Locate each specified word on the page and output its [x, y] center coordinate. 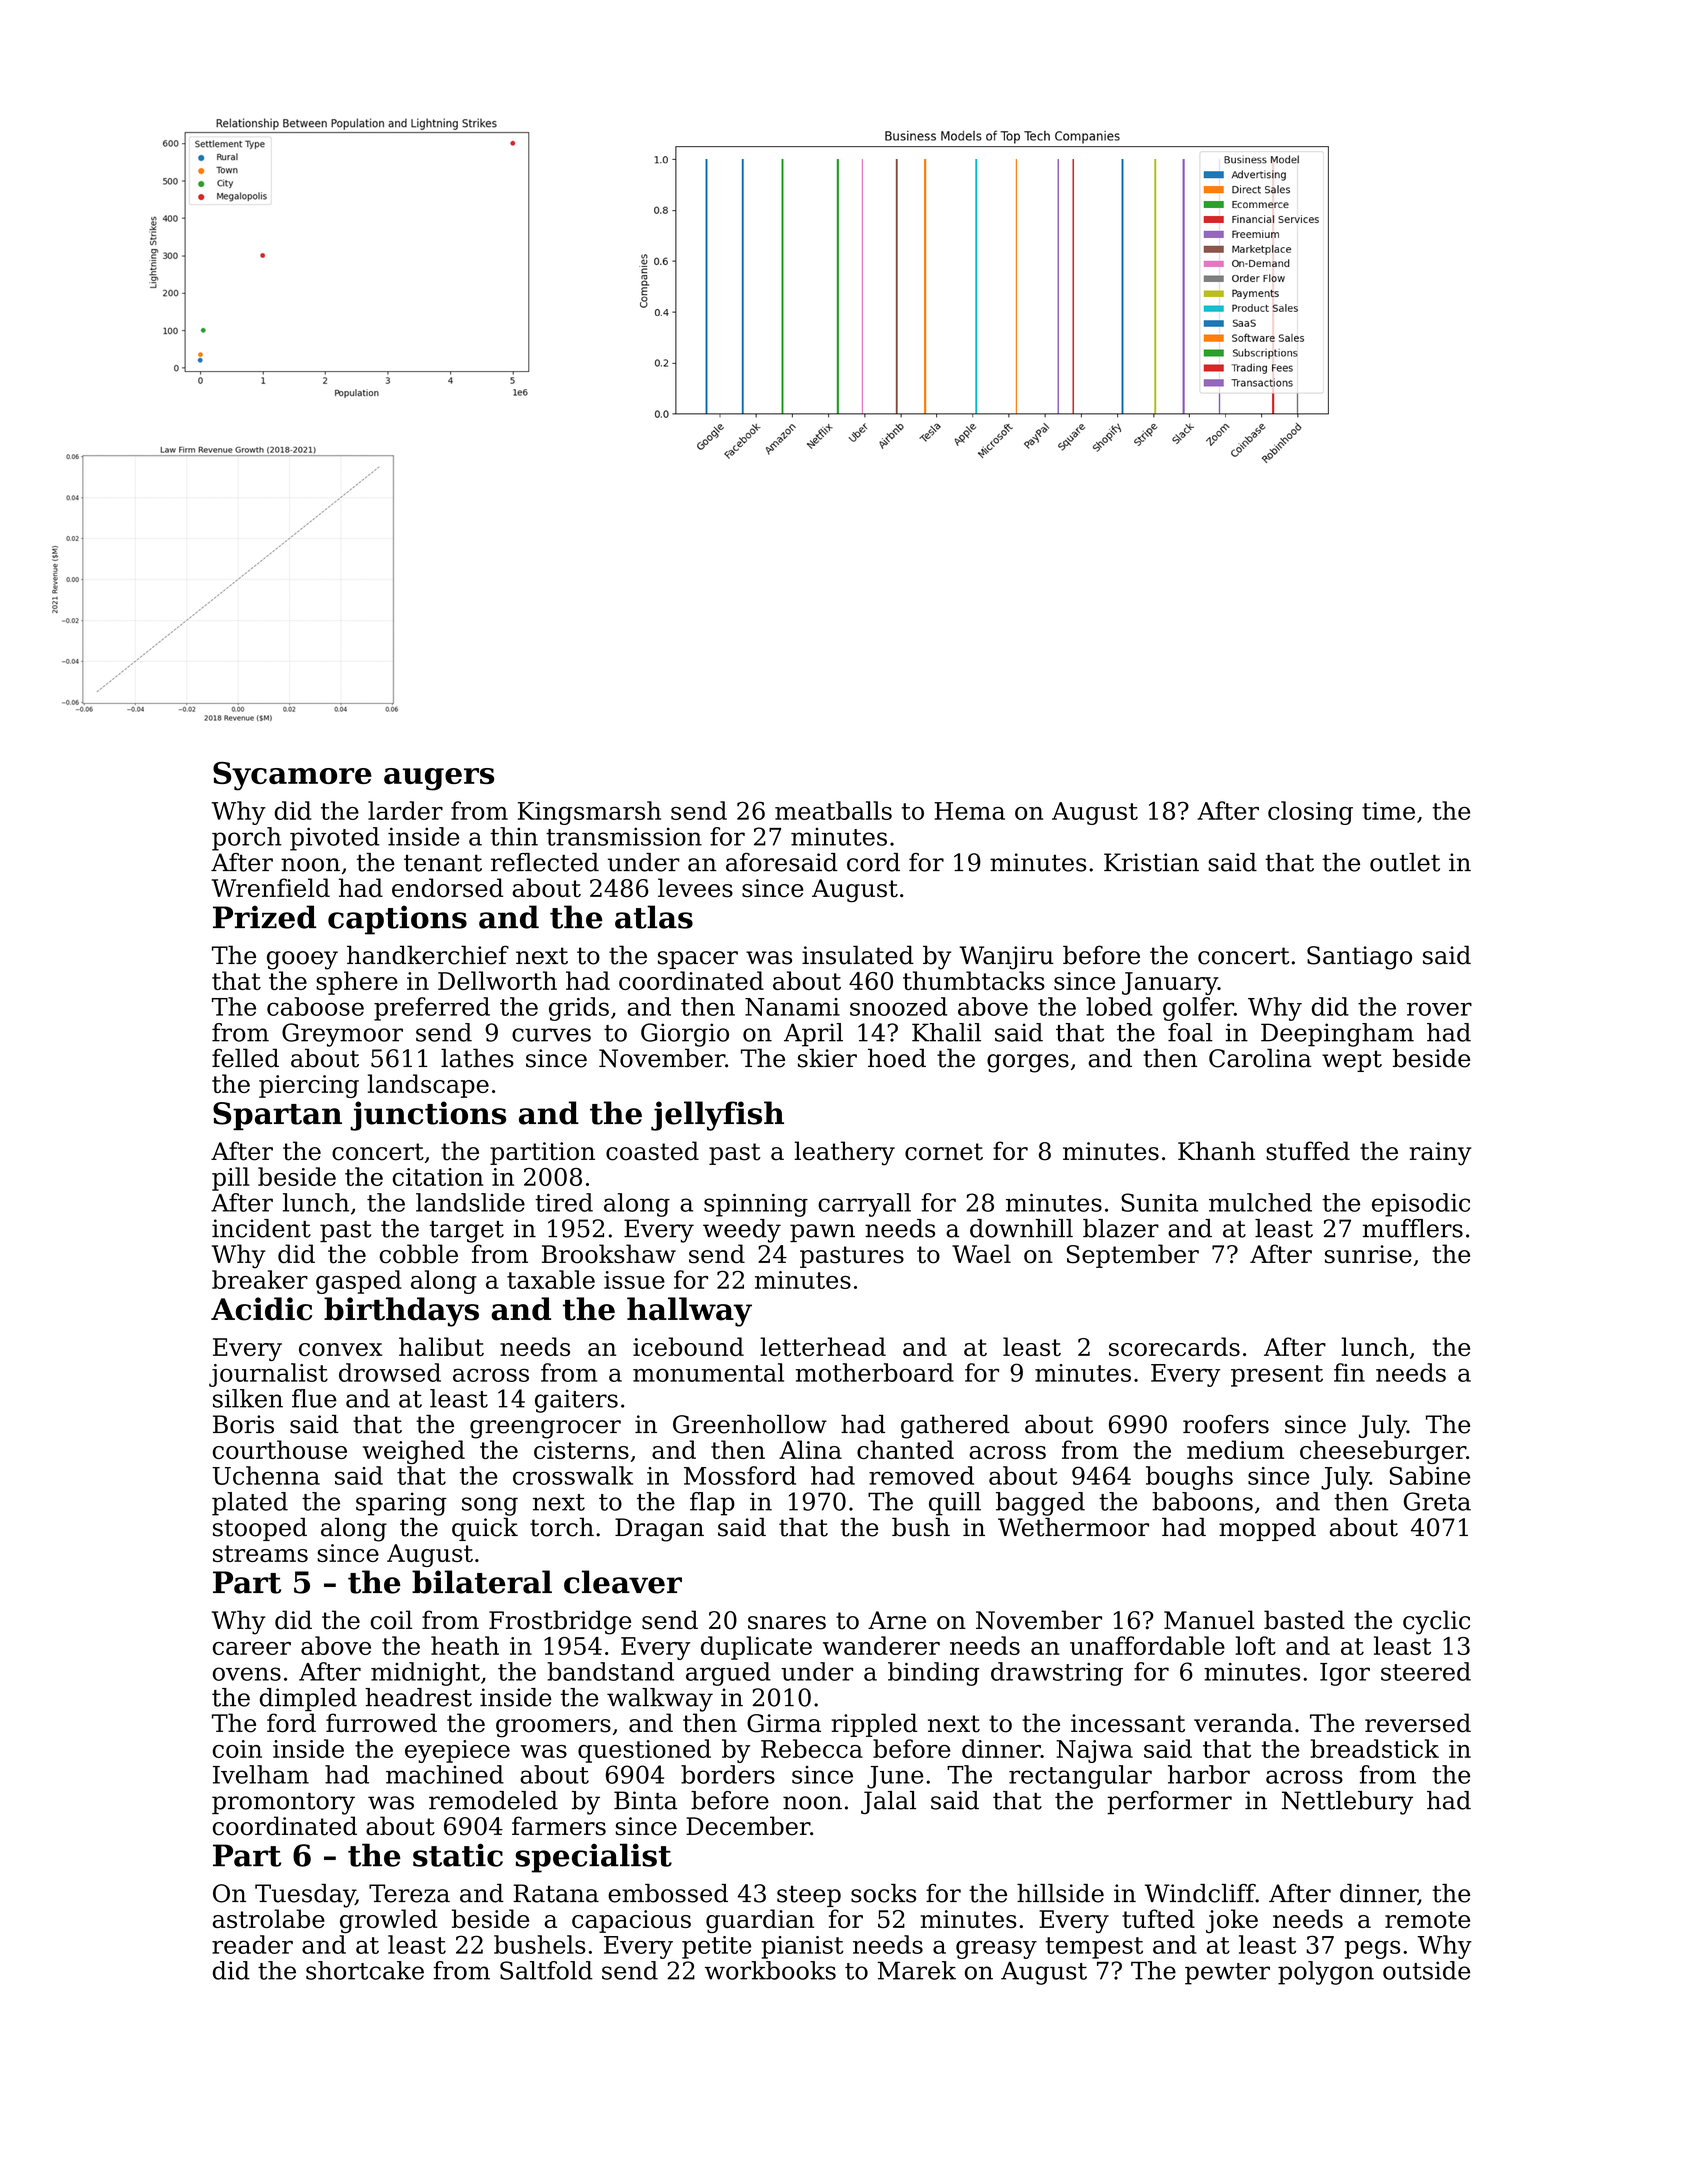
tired [564, 1202]
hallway [689, 1312]
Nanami [792, 1007]
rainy [1440, 1154]
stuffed [1308, 1151]
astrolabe [269, 1918]
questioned [644, 1751]
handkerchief [428, 955]
